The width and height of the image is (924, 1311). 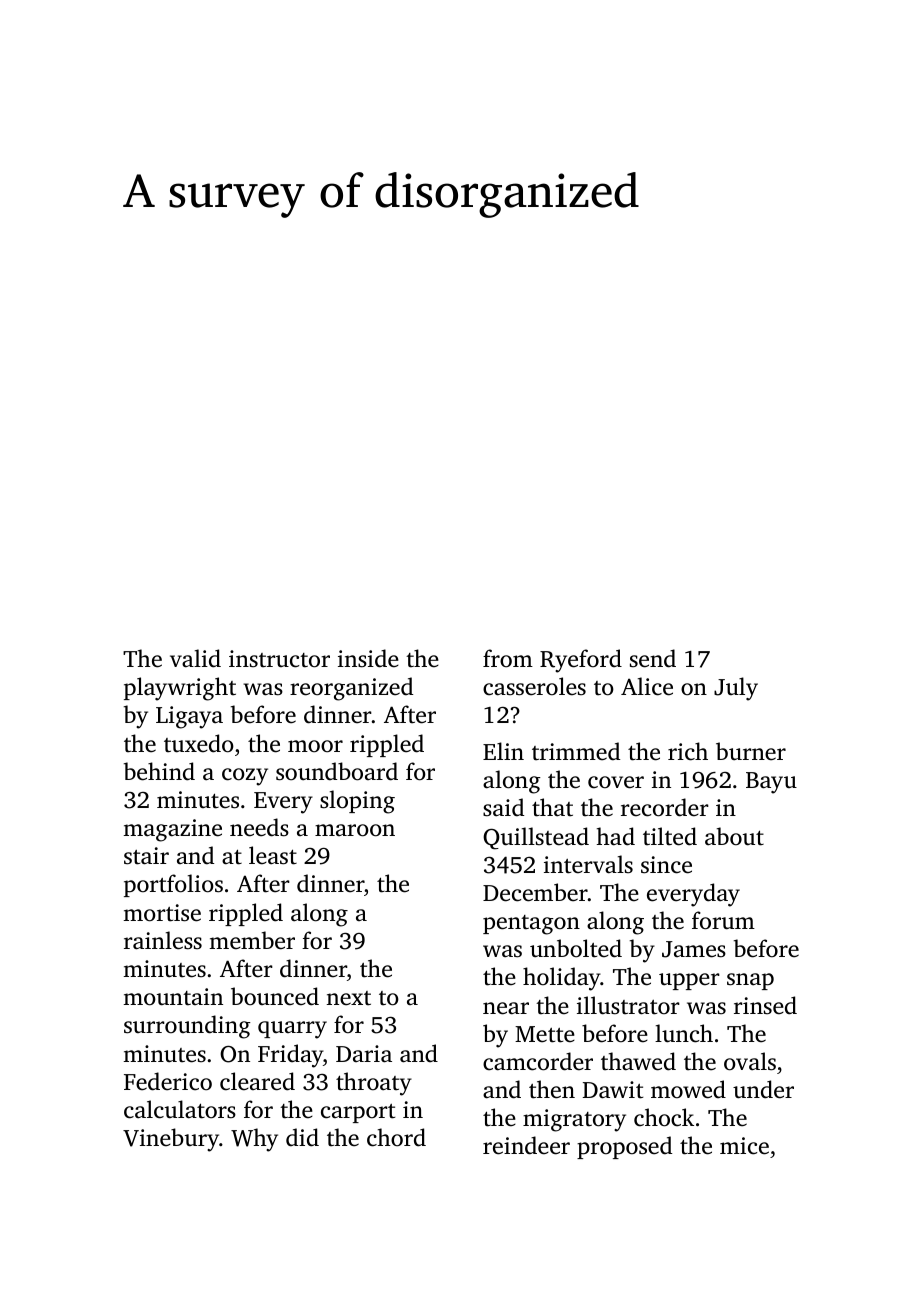 I want to click on valid, so click(x=195, y=658).
